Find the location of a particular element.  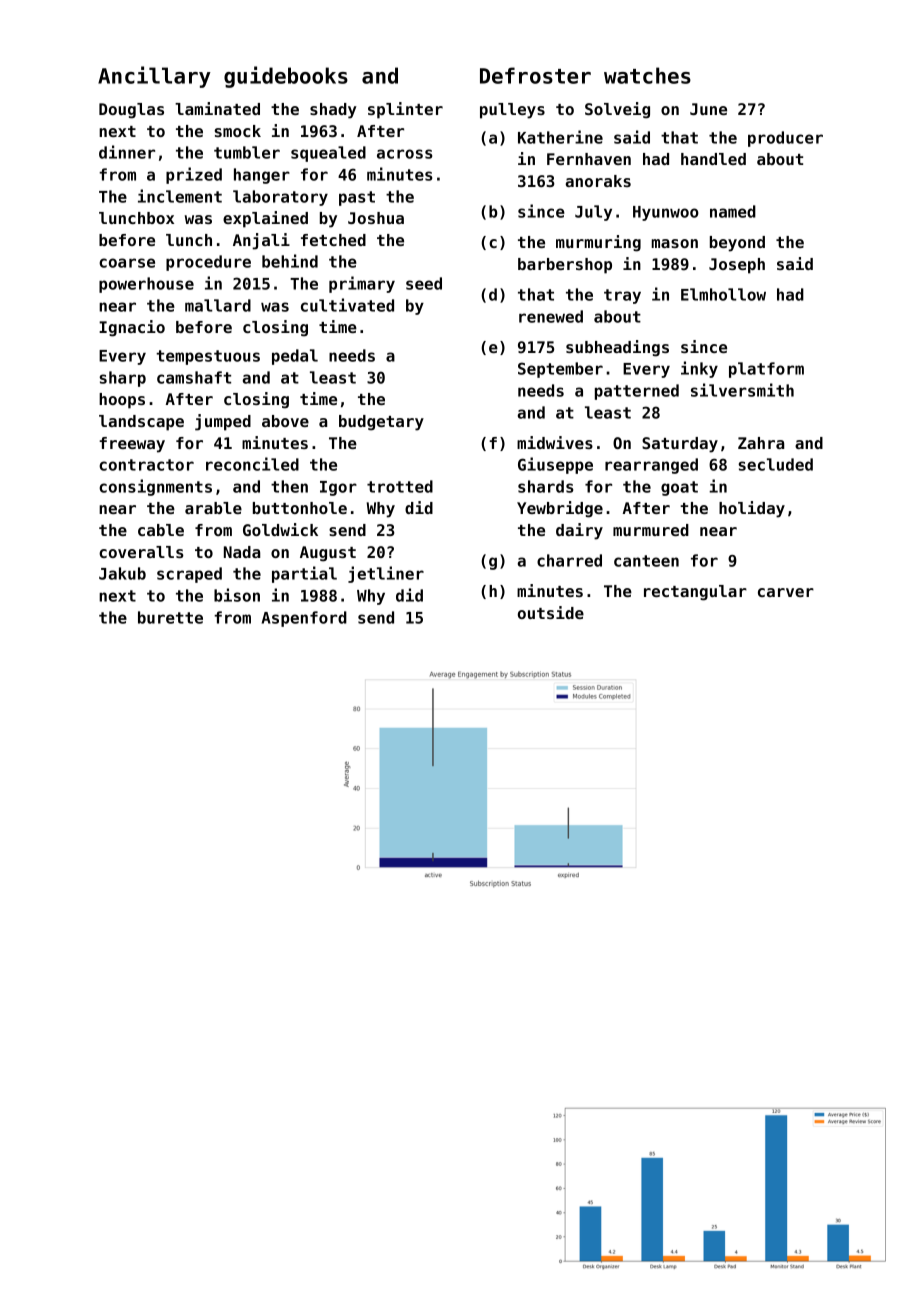

burette is located at coordinates (170, 617).
